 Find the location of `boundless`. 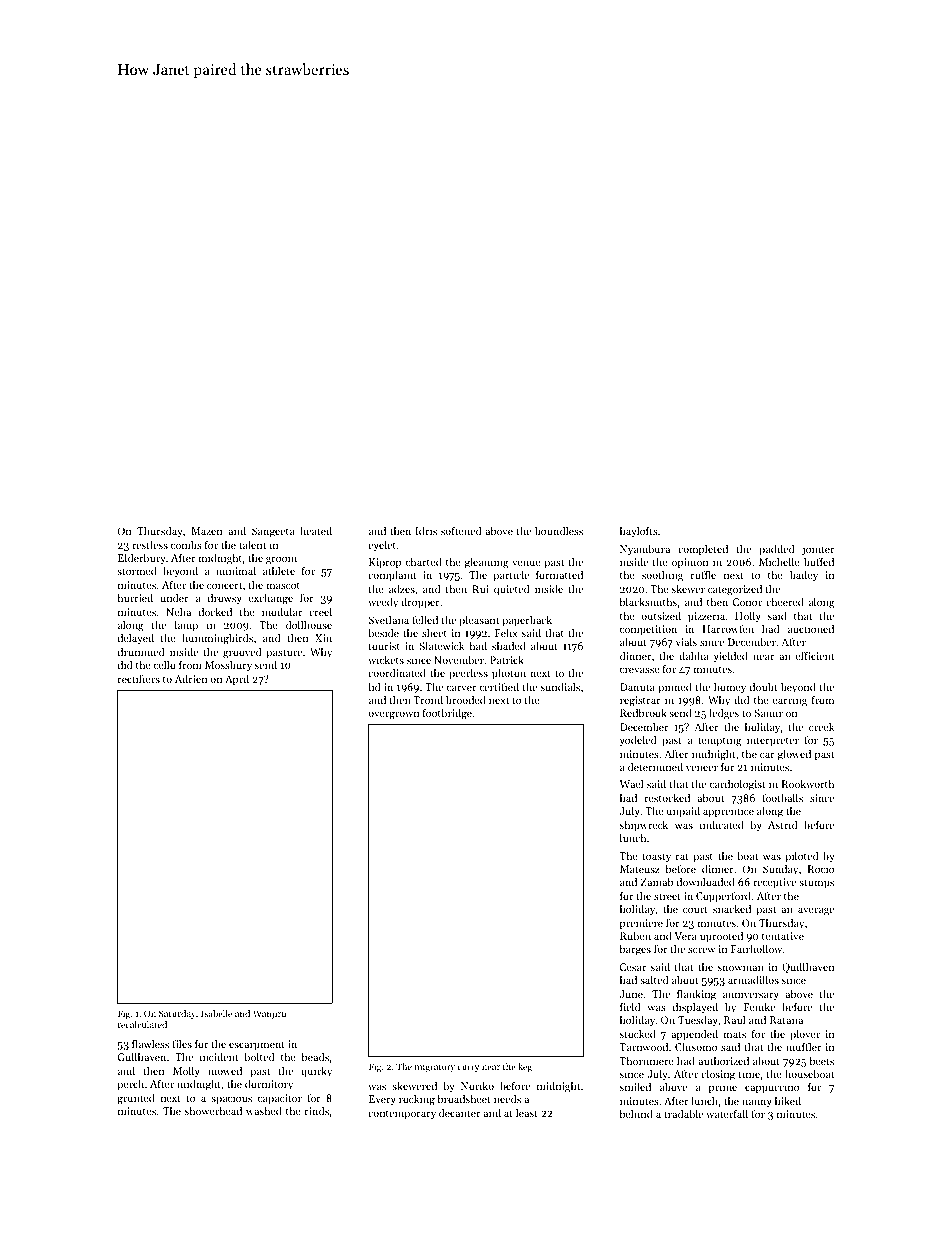

boundless is located at coordinates (559, 530).
